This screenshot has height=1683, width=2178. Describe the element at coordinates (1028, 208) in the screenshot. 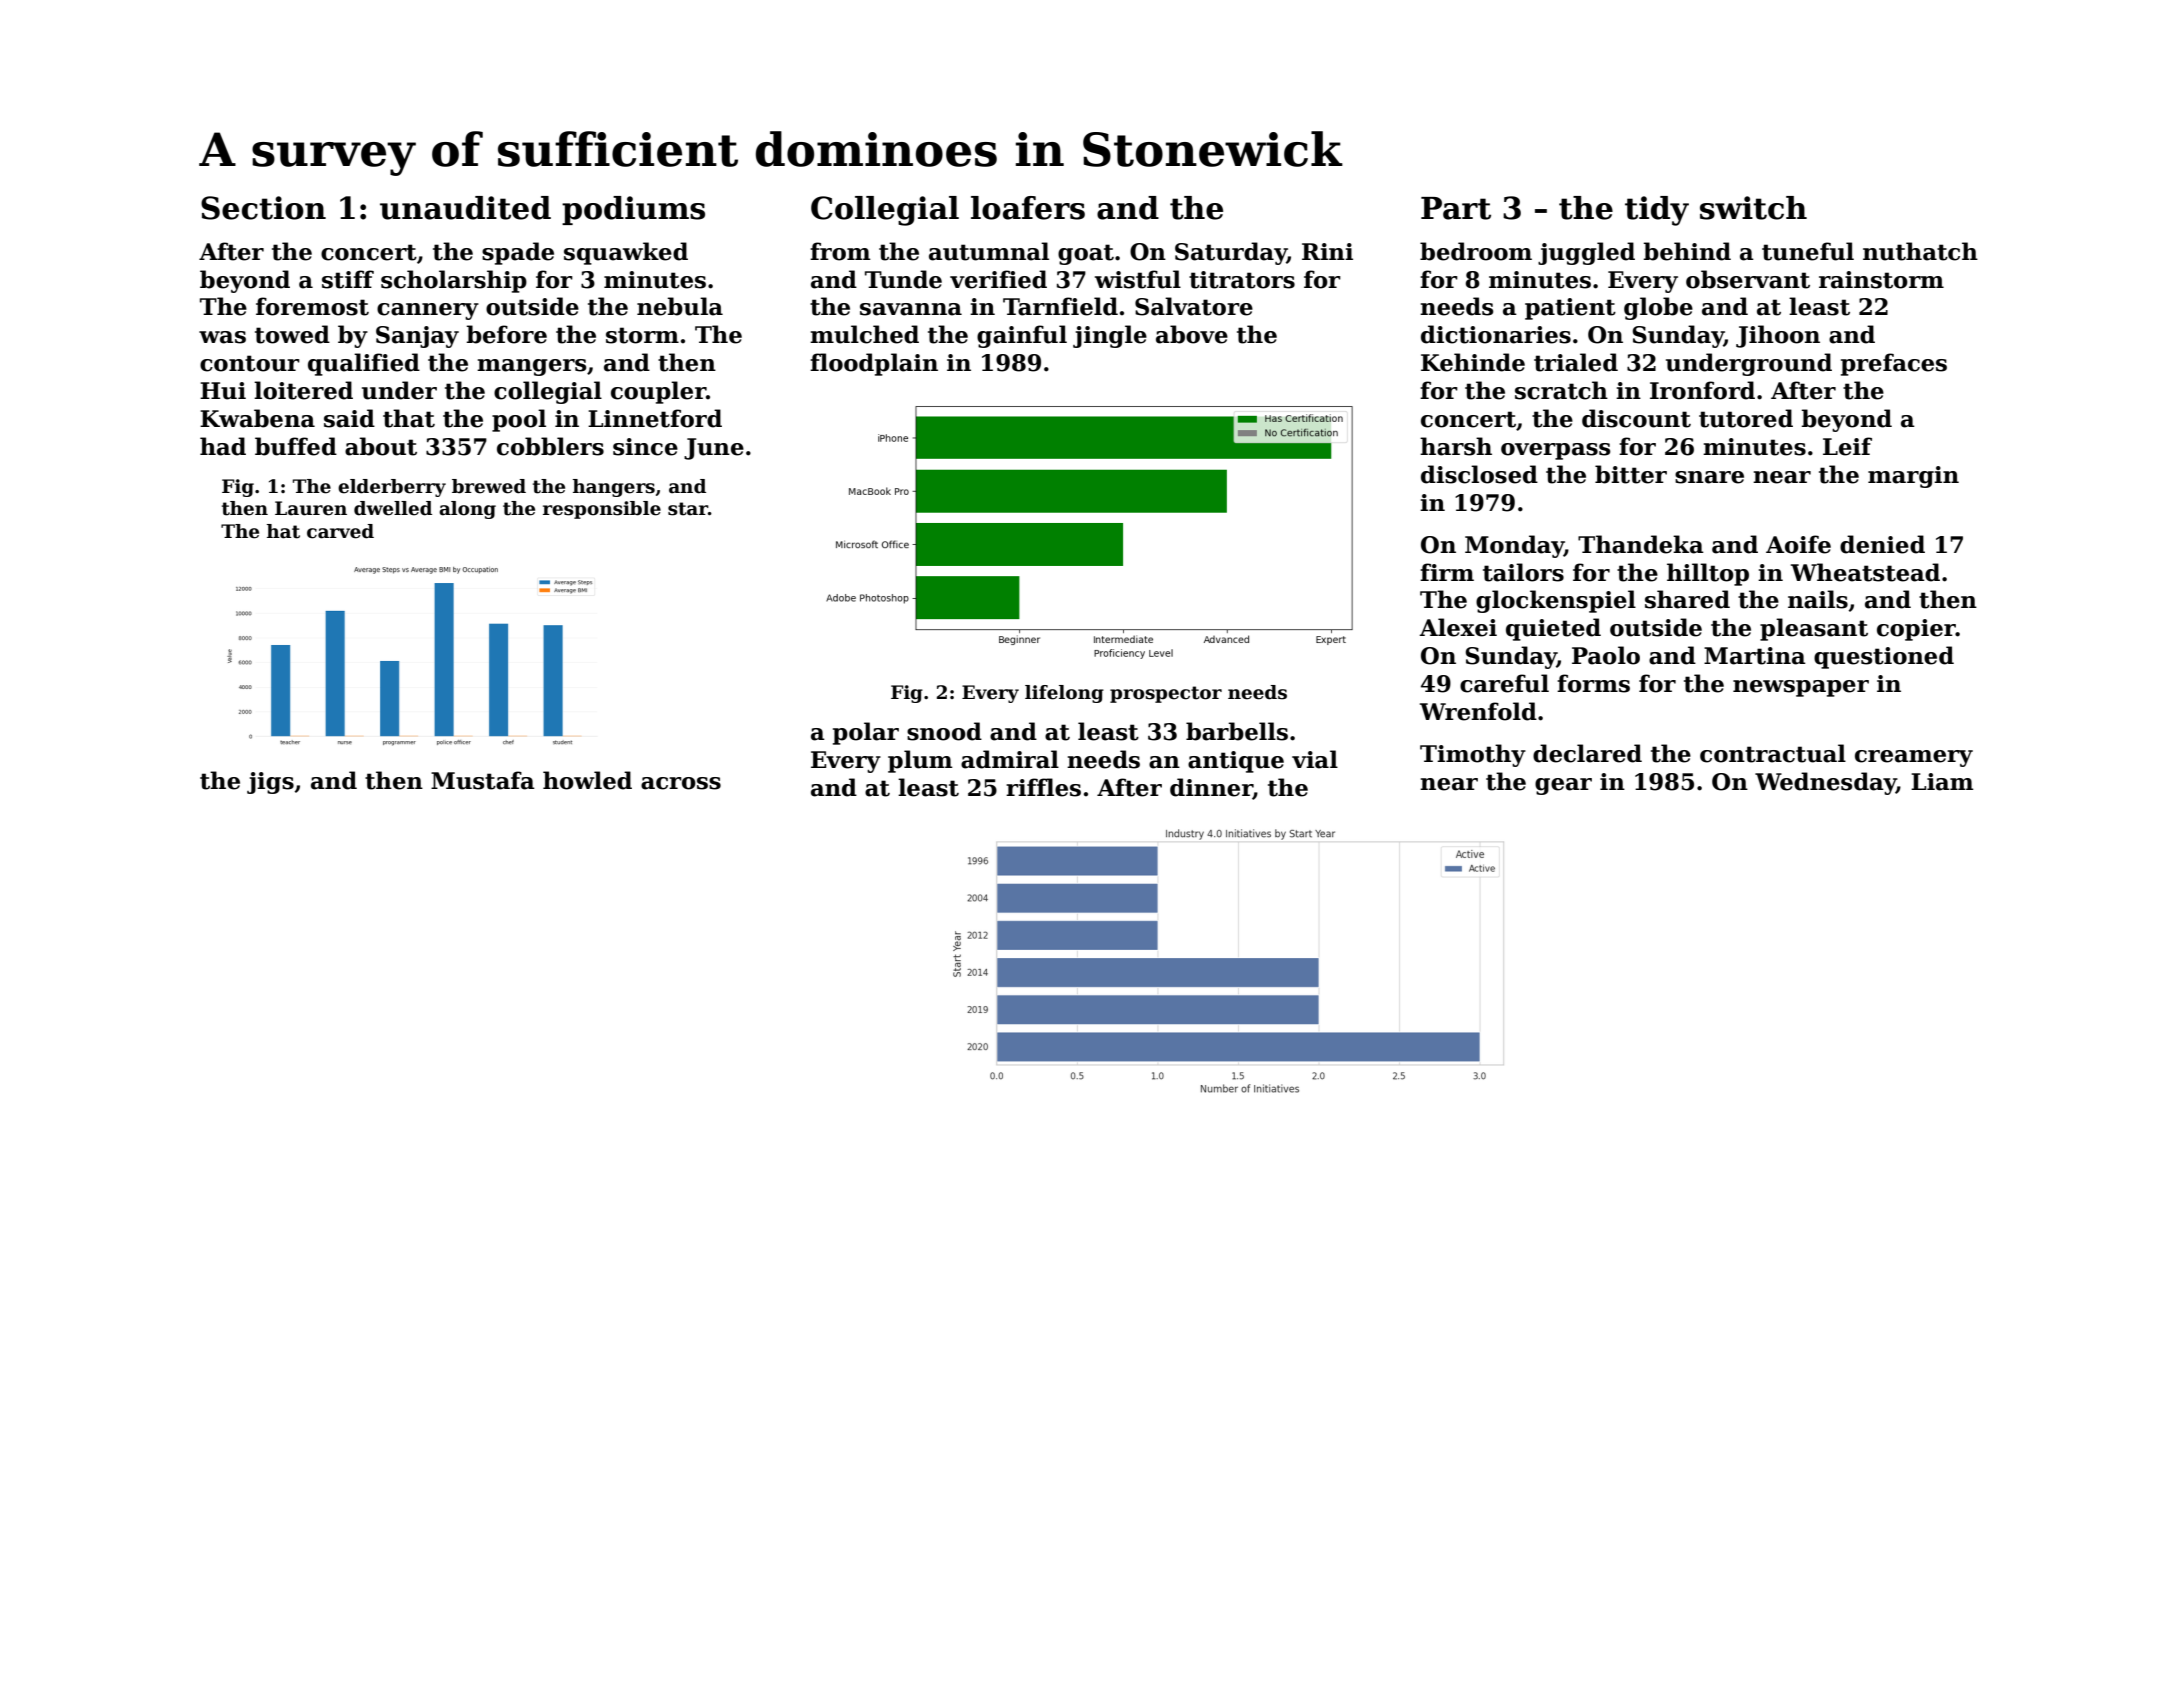

I see `loafers` at that location.
